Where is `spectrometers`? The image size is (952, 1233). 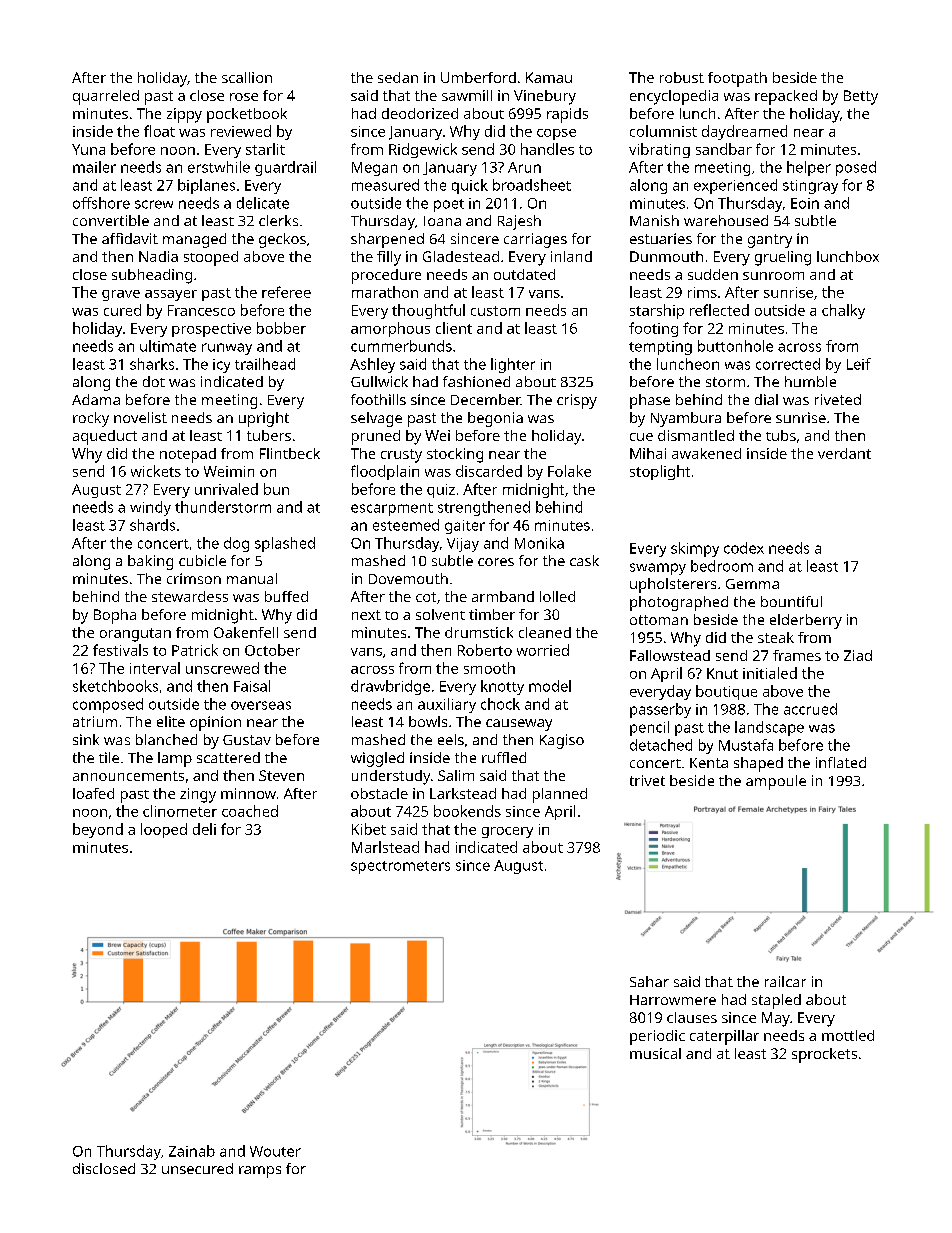 spectrometers is located at coordinates (400, 867).
